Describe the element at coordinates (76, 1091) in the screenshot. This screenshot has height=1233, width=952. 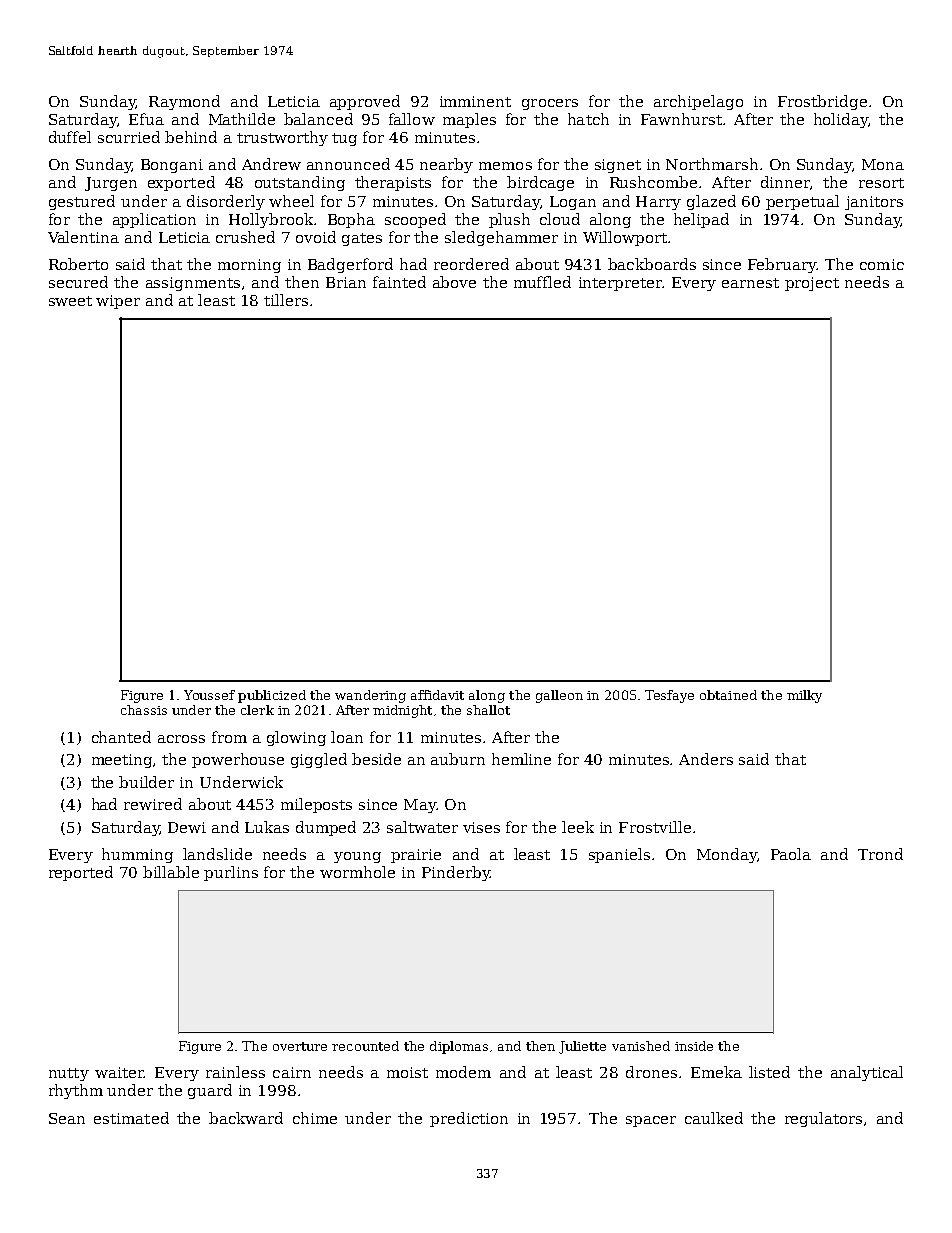
I see `rhythm` at that location.
